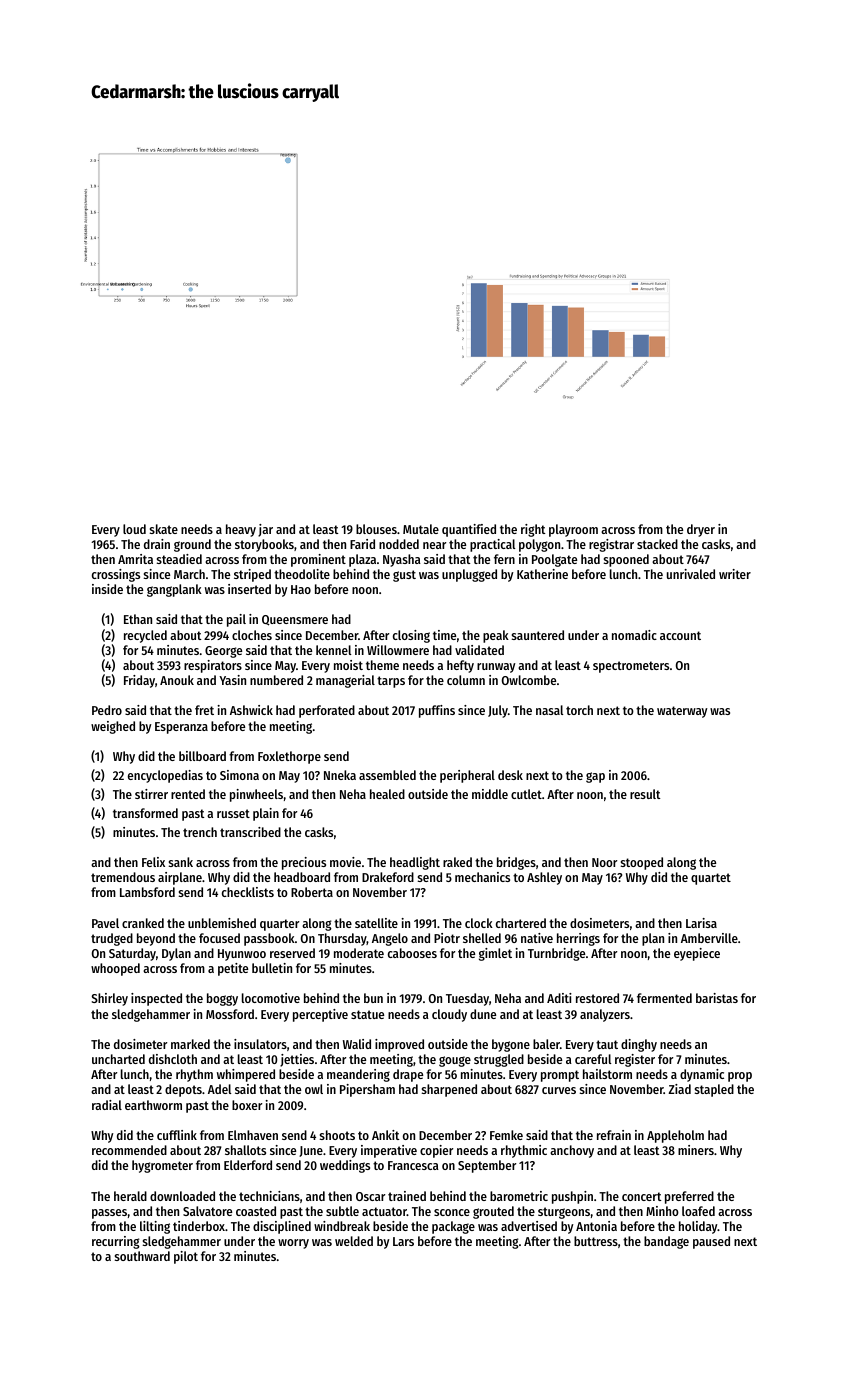 The image size is (849, 1400). I want to click on transcribed, so click(250, 832).
